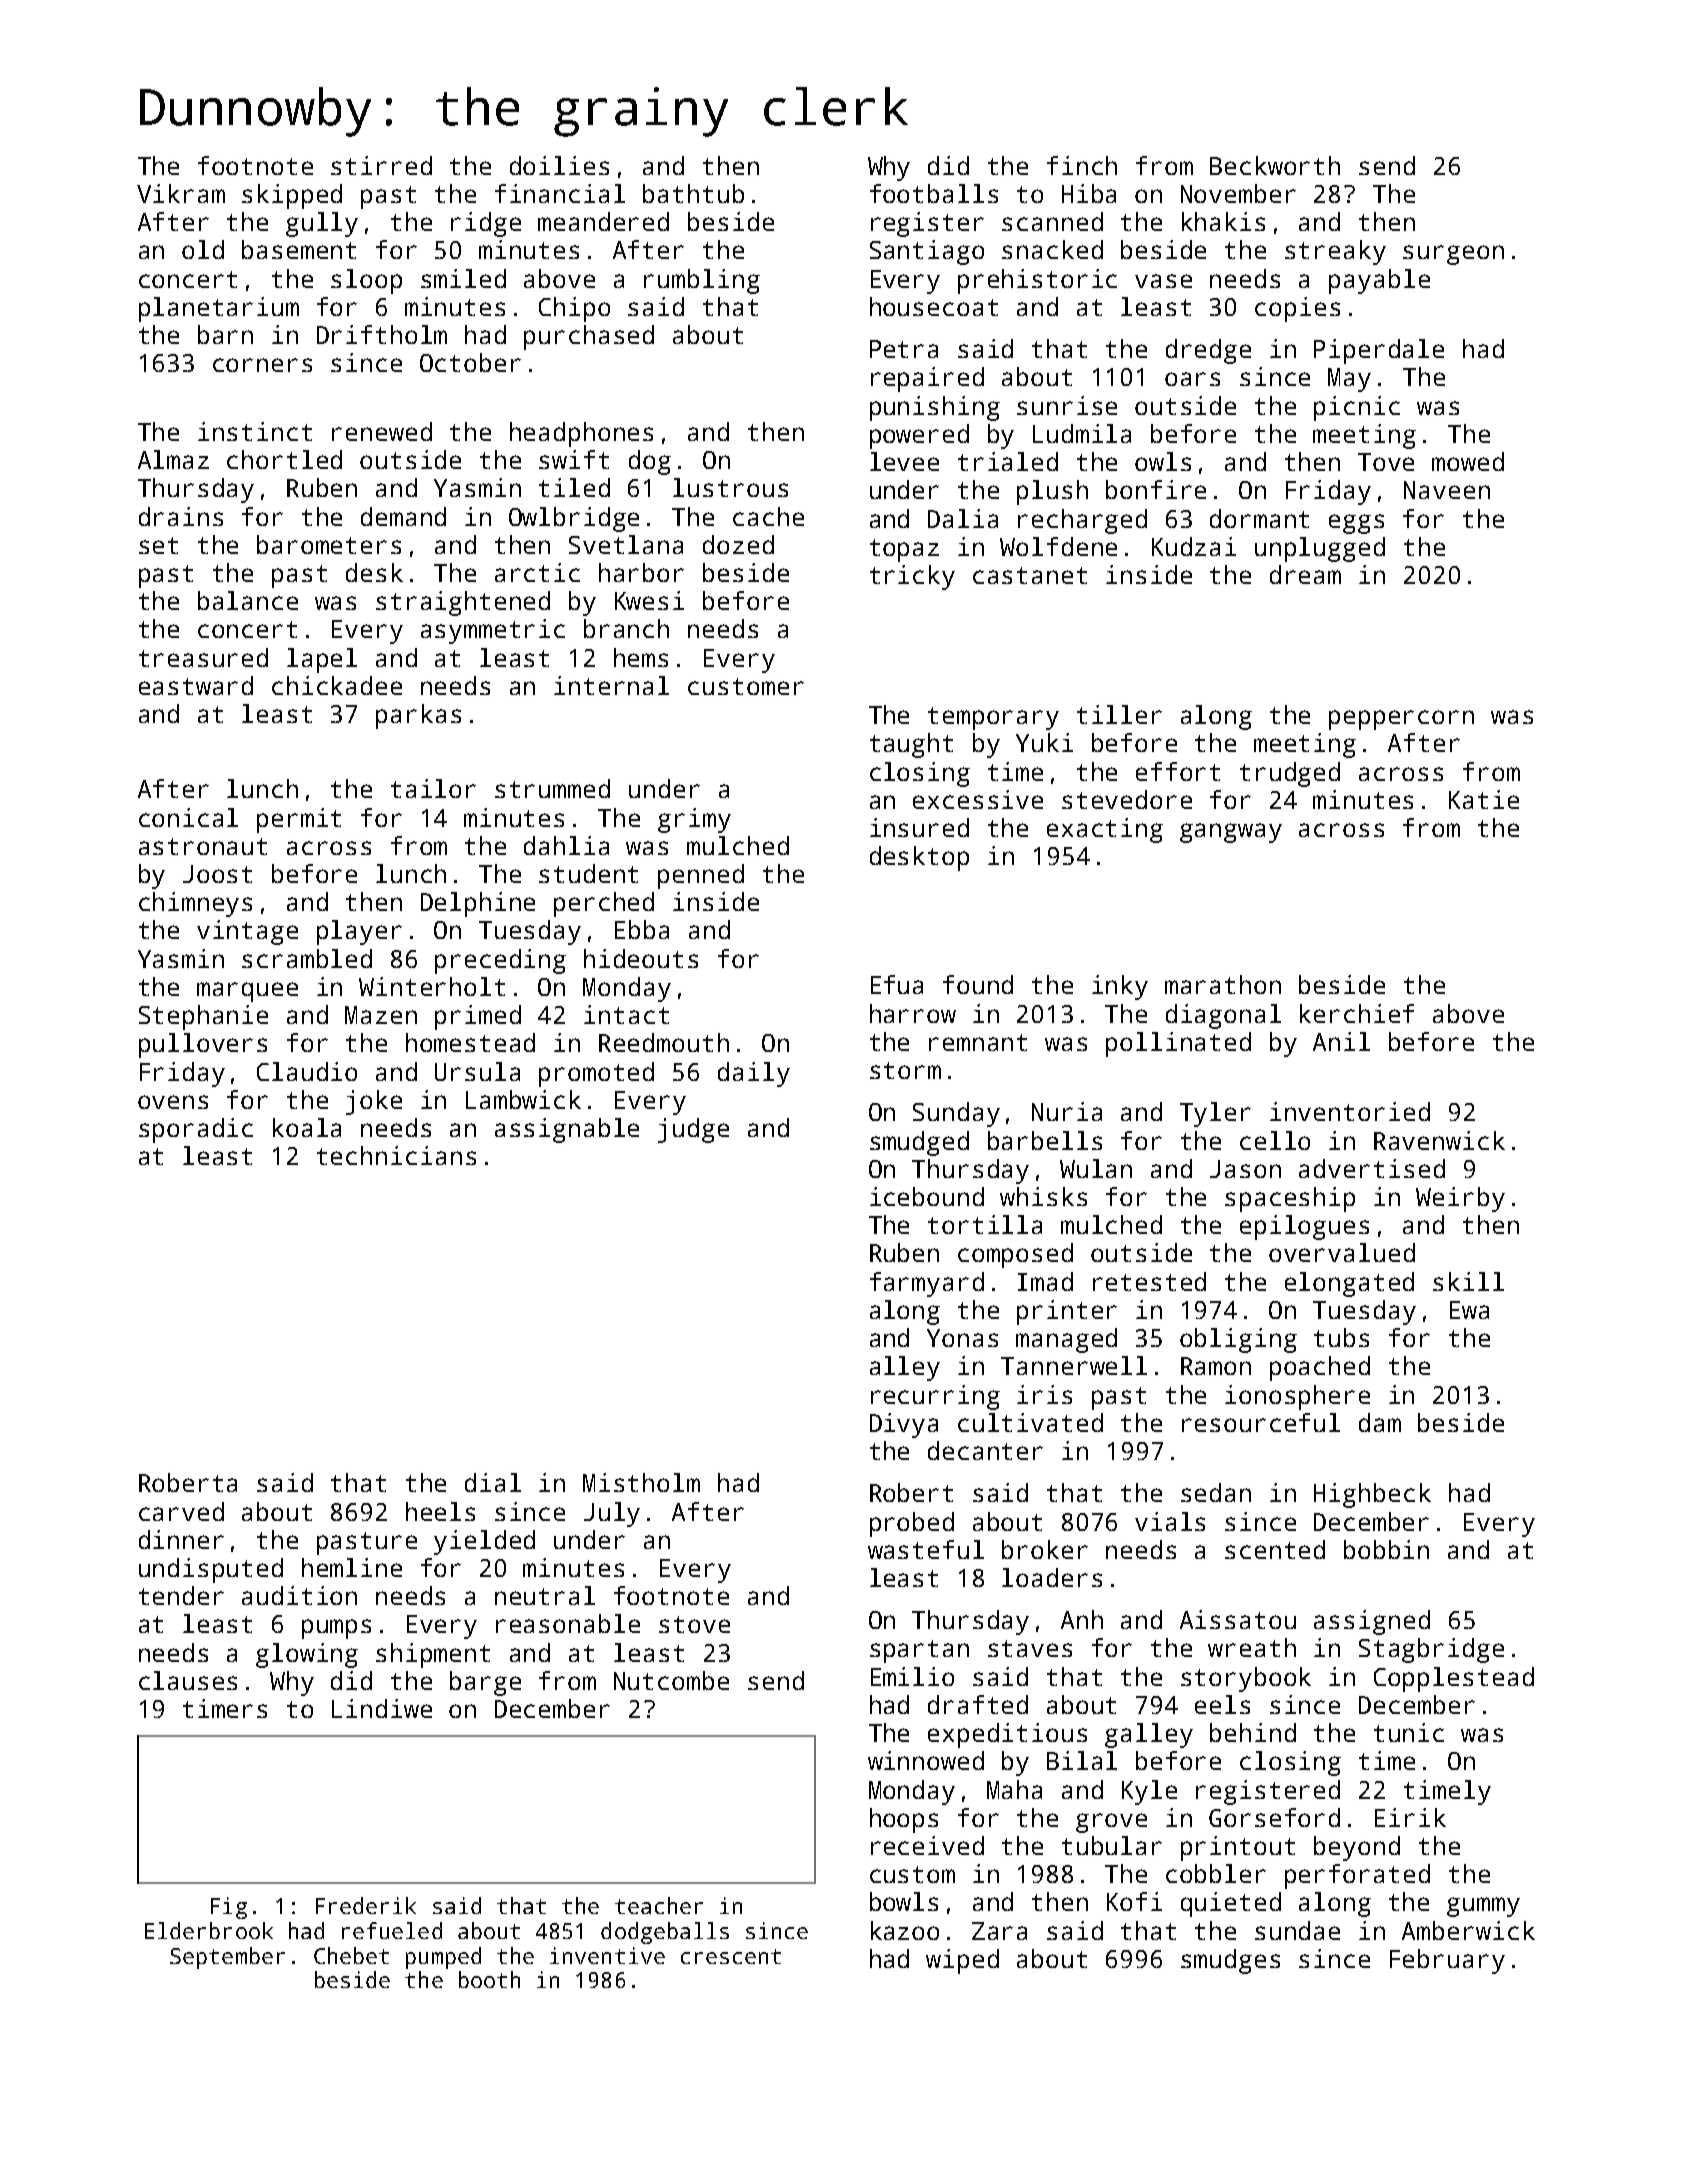 The height and width of the screenshot is (2178, 1683). I want to click on Fig, so click(229, 1908).
